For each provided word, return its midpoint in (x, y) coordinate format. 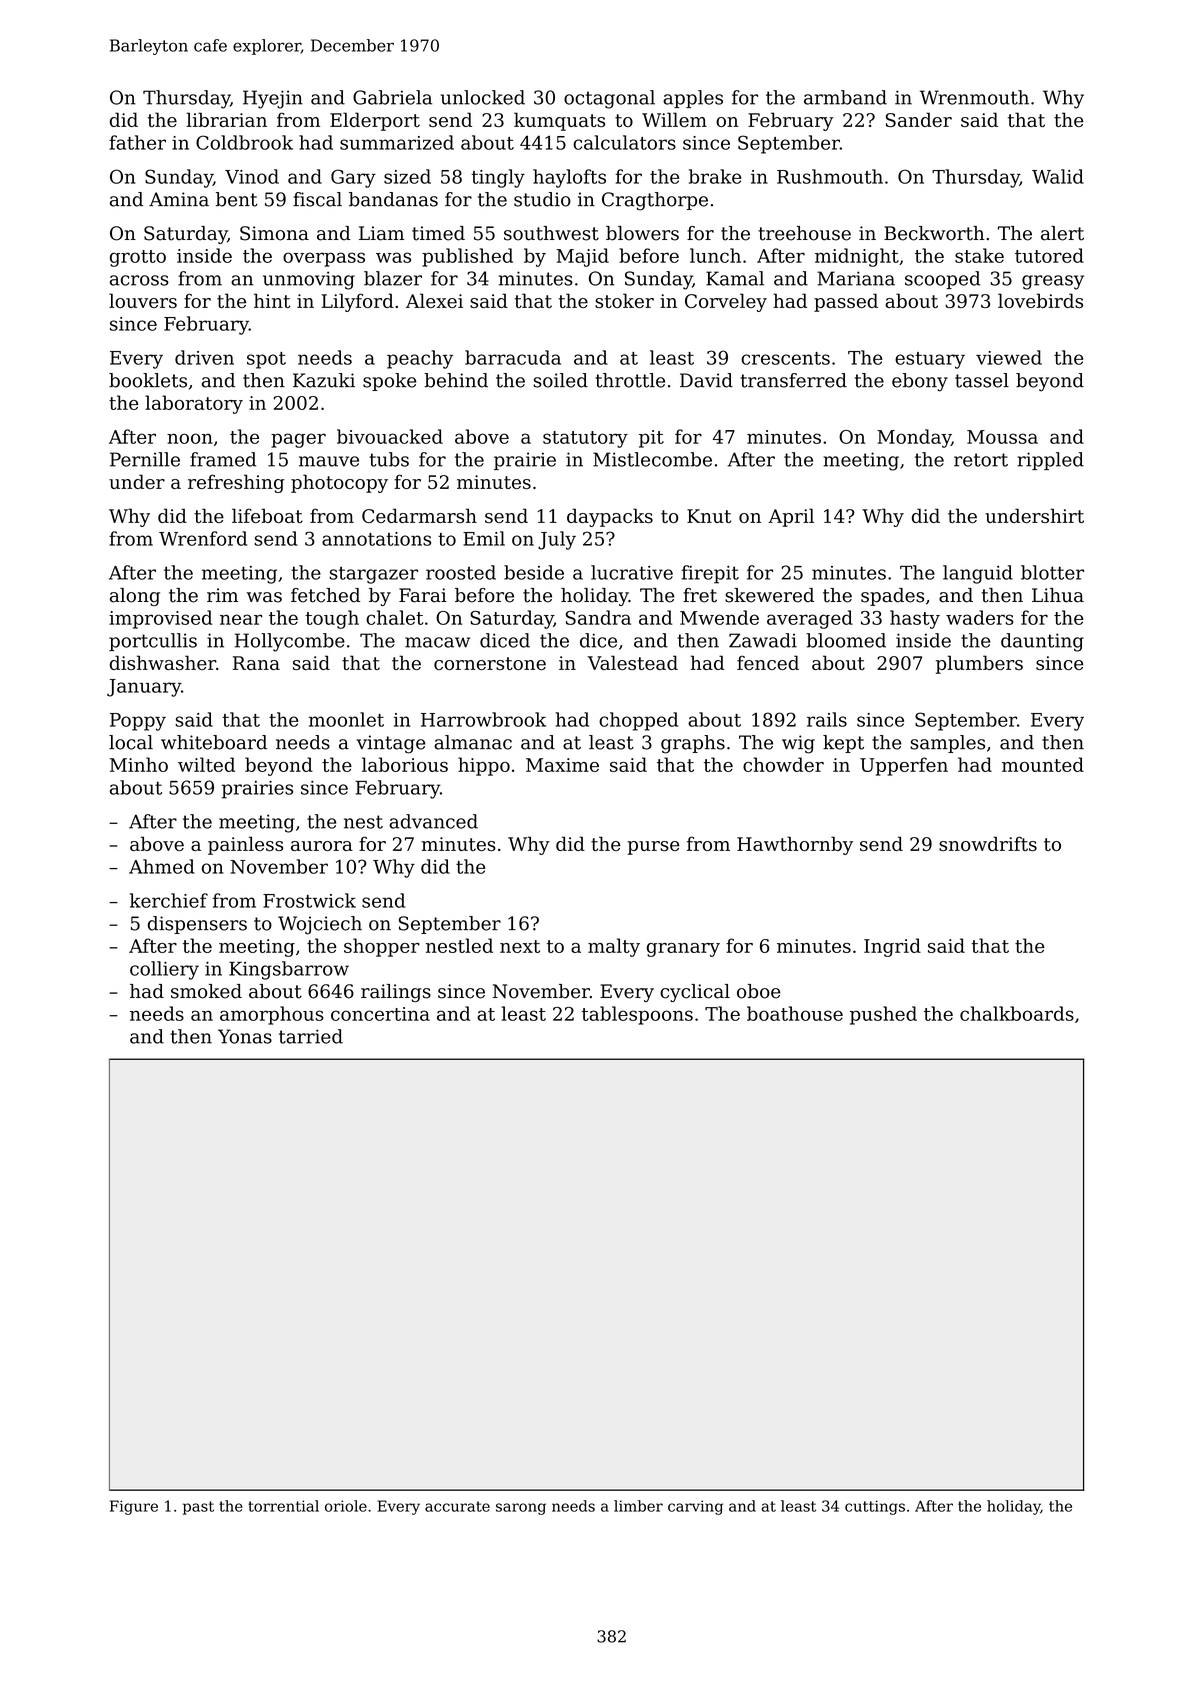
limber (638, 1506)
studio (542, 199)
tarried (311, 1036)
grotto (138, 258)
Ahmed (162, 866)
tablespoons (637, 1015)
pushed (883, 1015)
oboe (759, 991)
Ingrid (892, 947)
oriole (346, 1506)
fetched (325, 595)
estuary (930, 360)
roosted (461, 572)
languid (978, 574)
